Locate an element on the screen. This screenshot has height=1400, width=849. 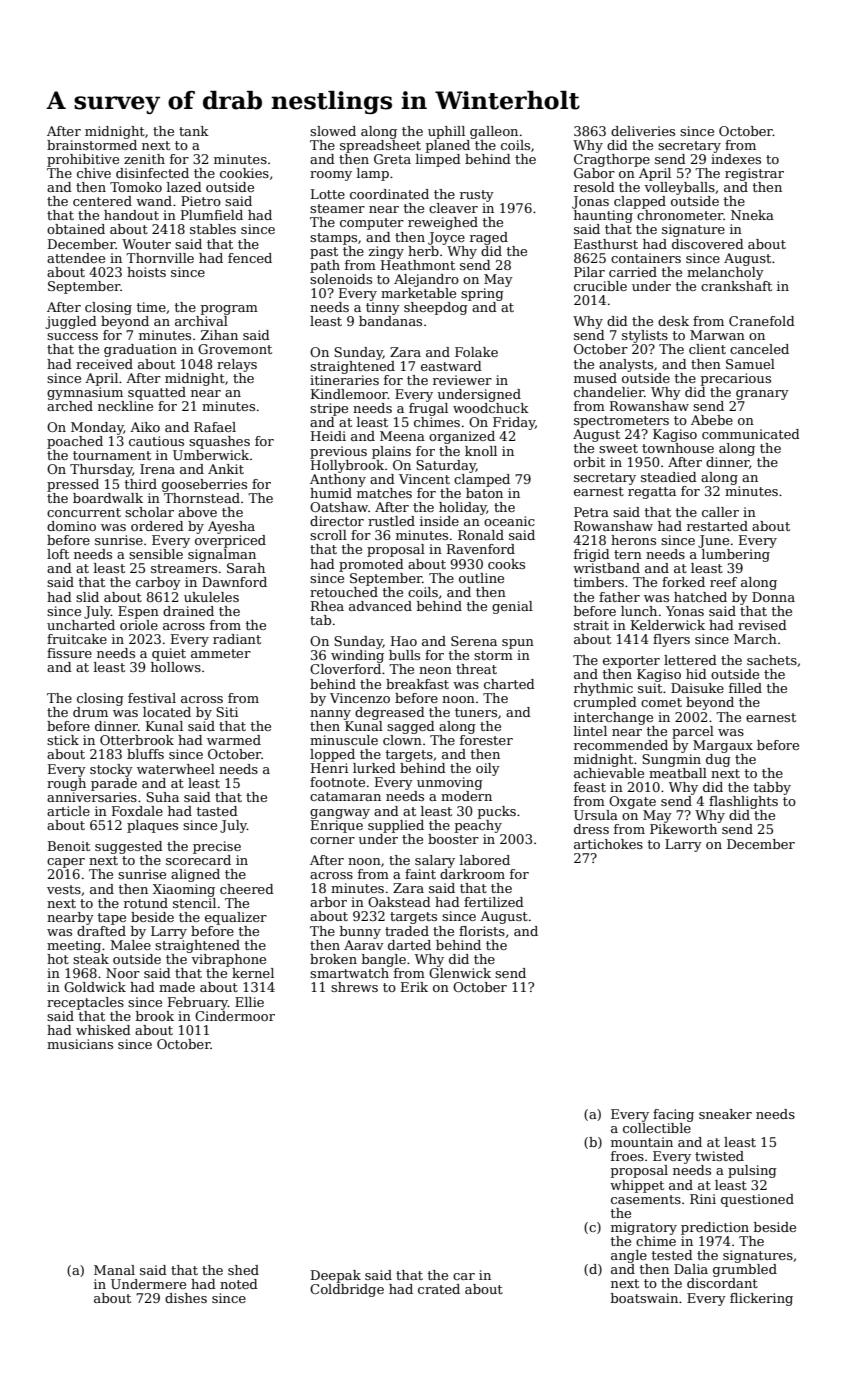
crated is located at coordinates (439, 1289).
